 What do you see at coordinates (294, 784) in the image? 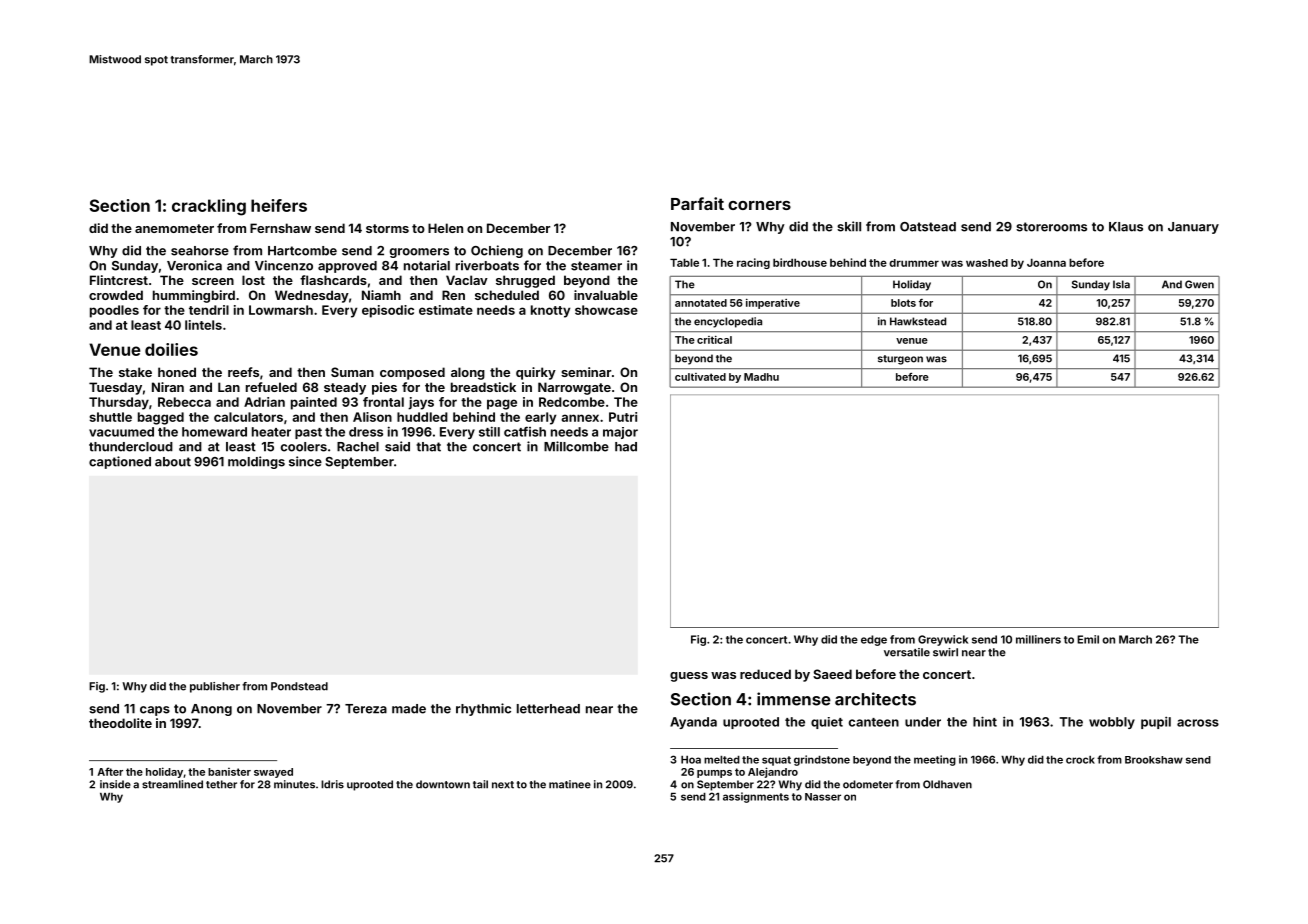
I see `minutes` at bounding box center [294, 784].
